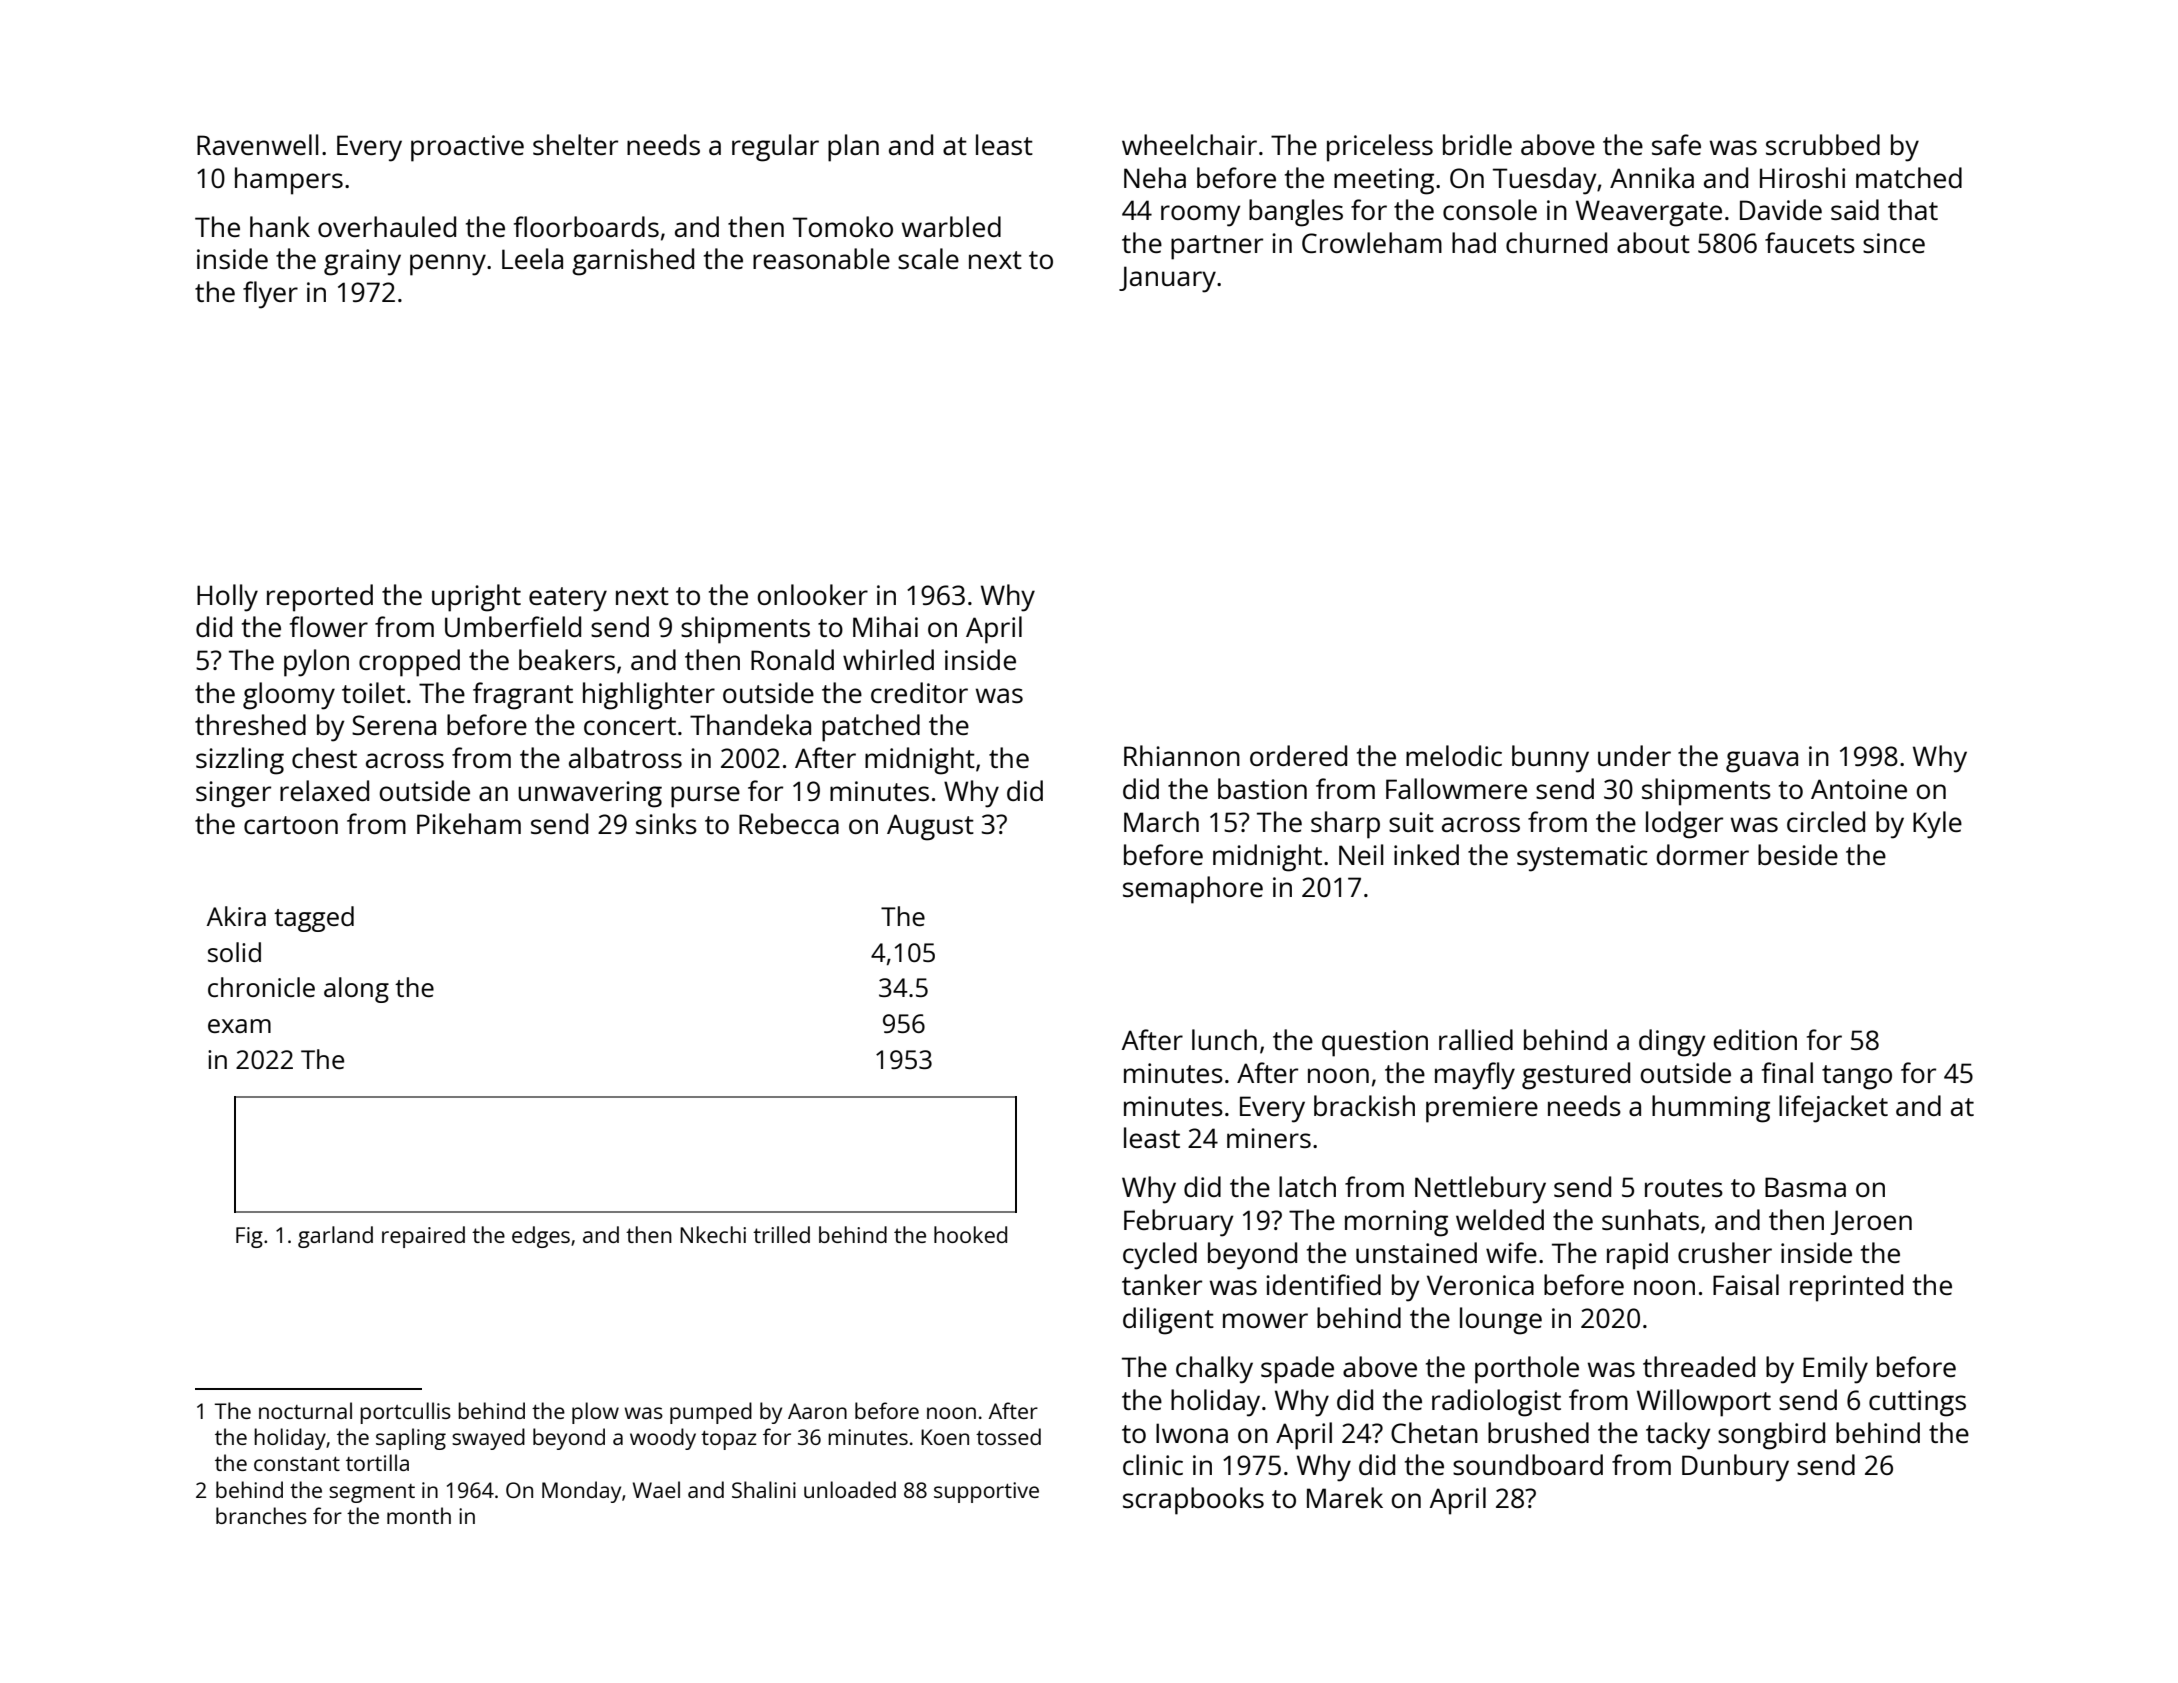  What do you see at coordinates (227, 598) in the image?
I see `Holly` at bounding box center [227, 598].
